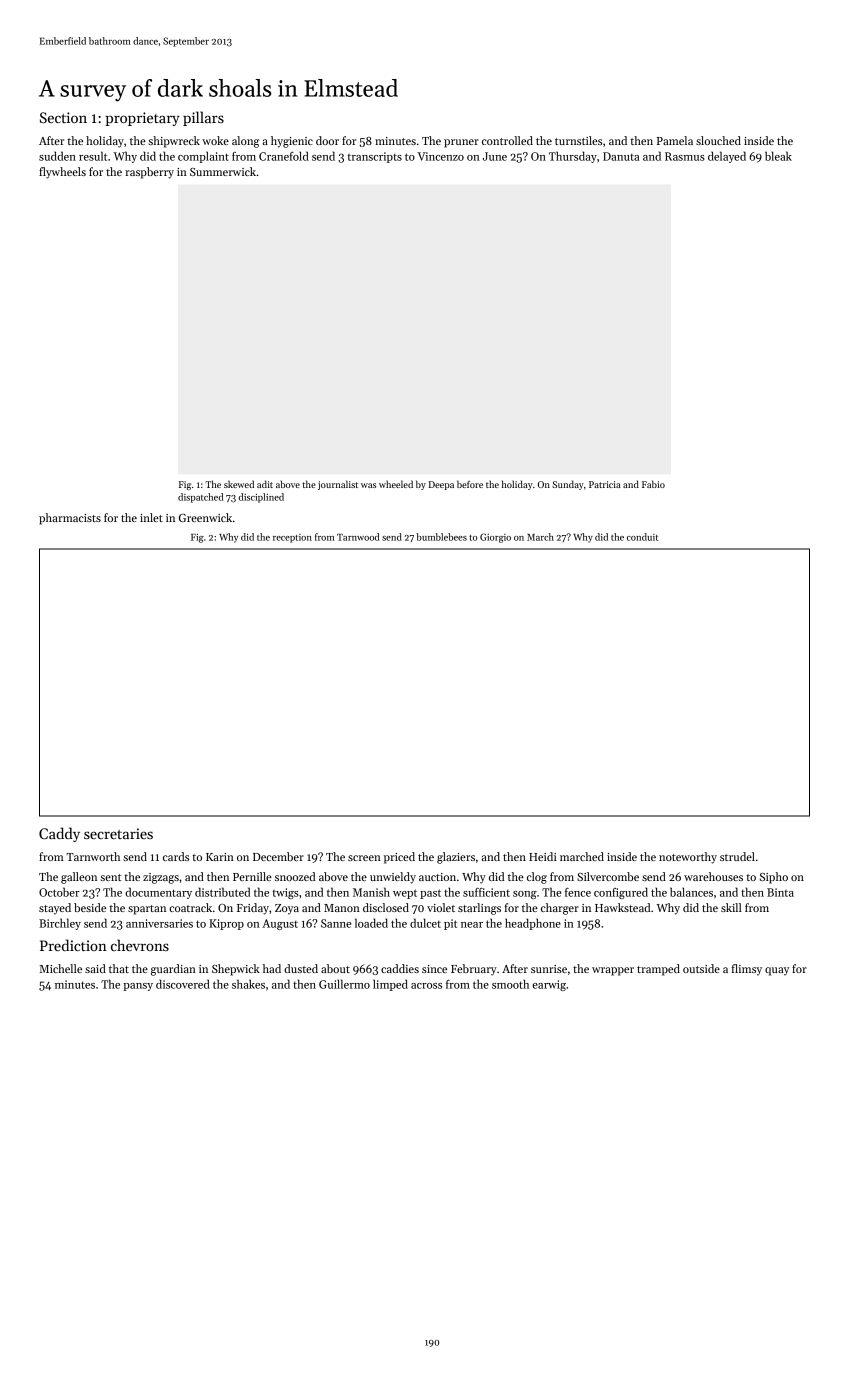  What do you see at coordinates (713, 876) in the image?
I see `warehouses` at bounding box center [713, 876].
